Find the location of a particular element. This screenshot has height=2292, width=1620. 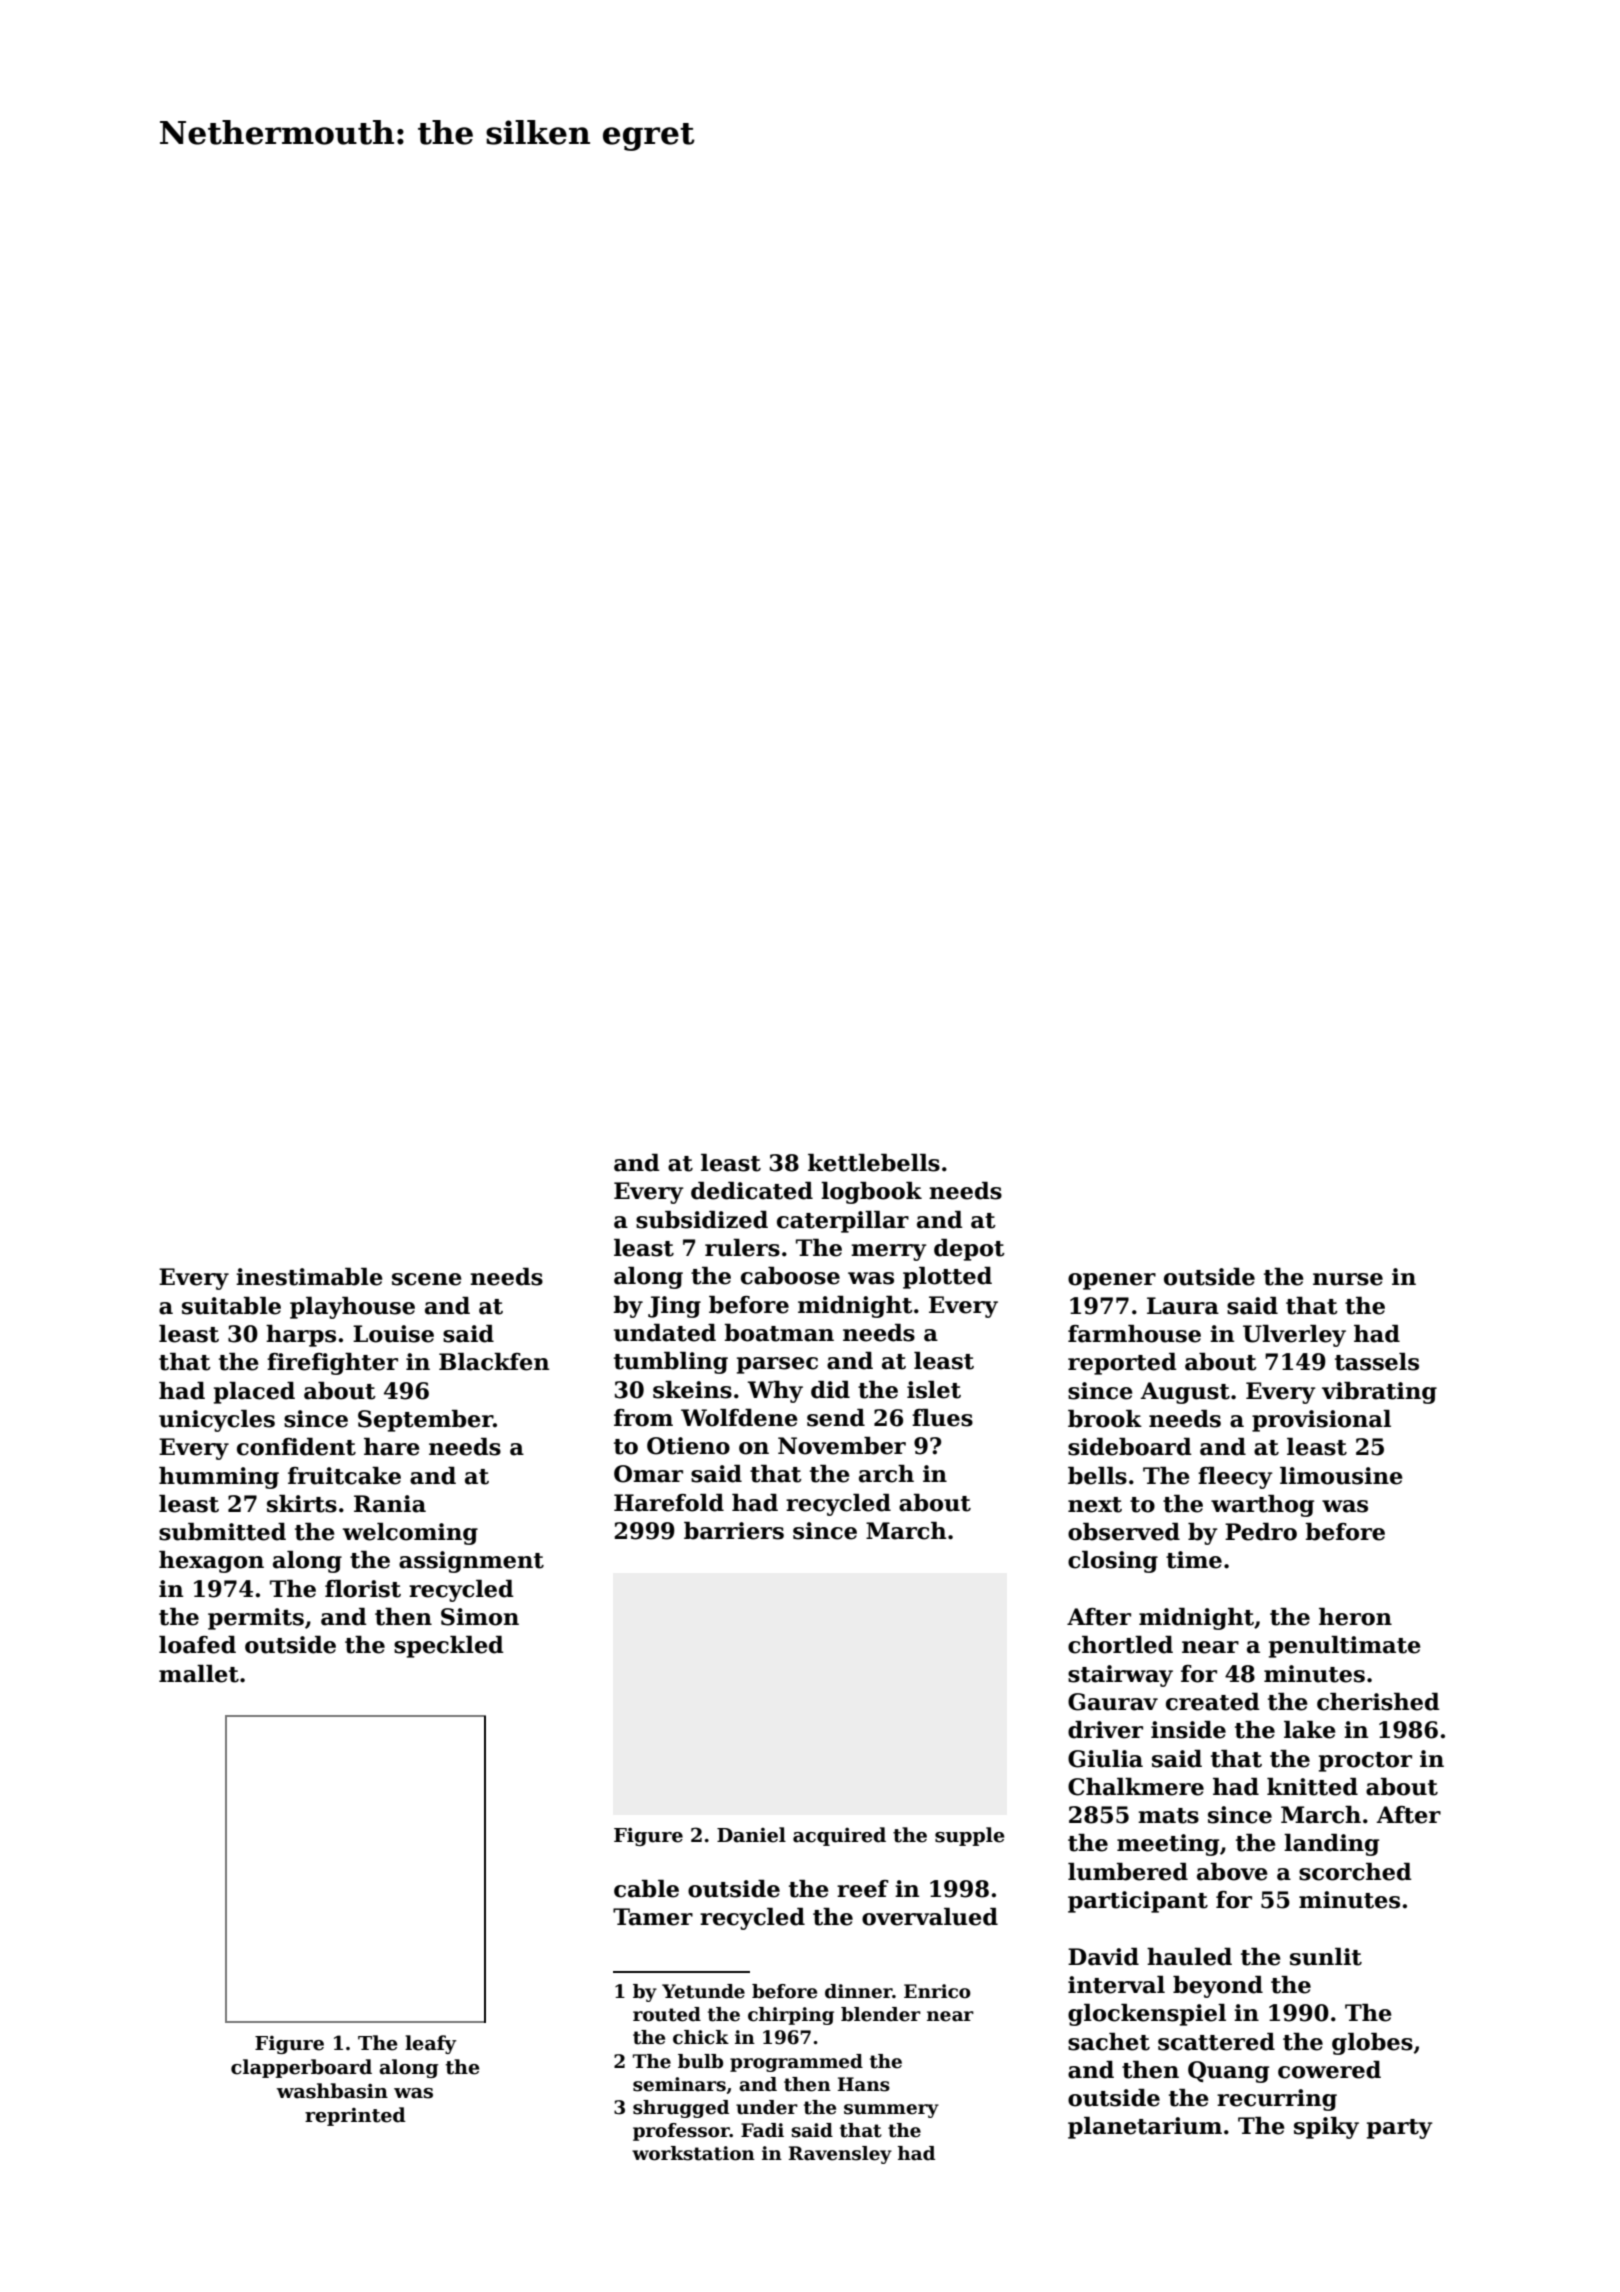

scene is located at coordinates (427, 1279).
